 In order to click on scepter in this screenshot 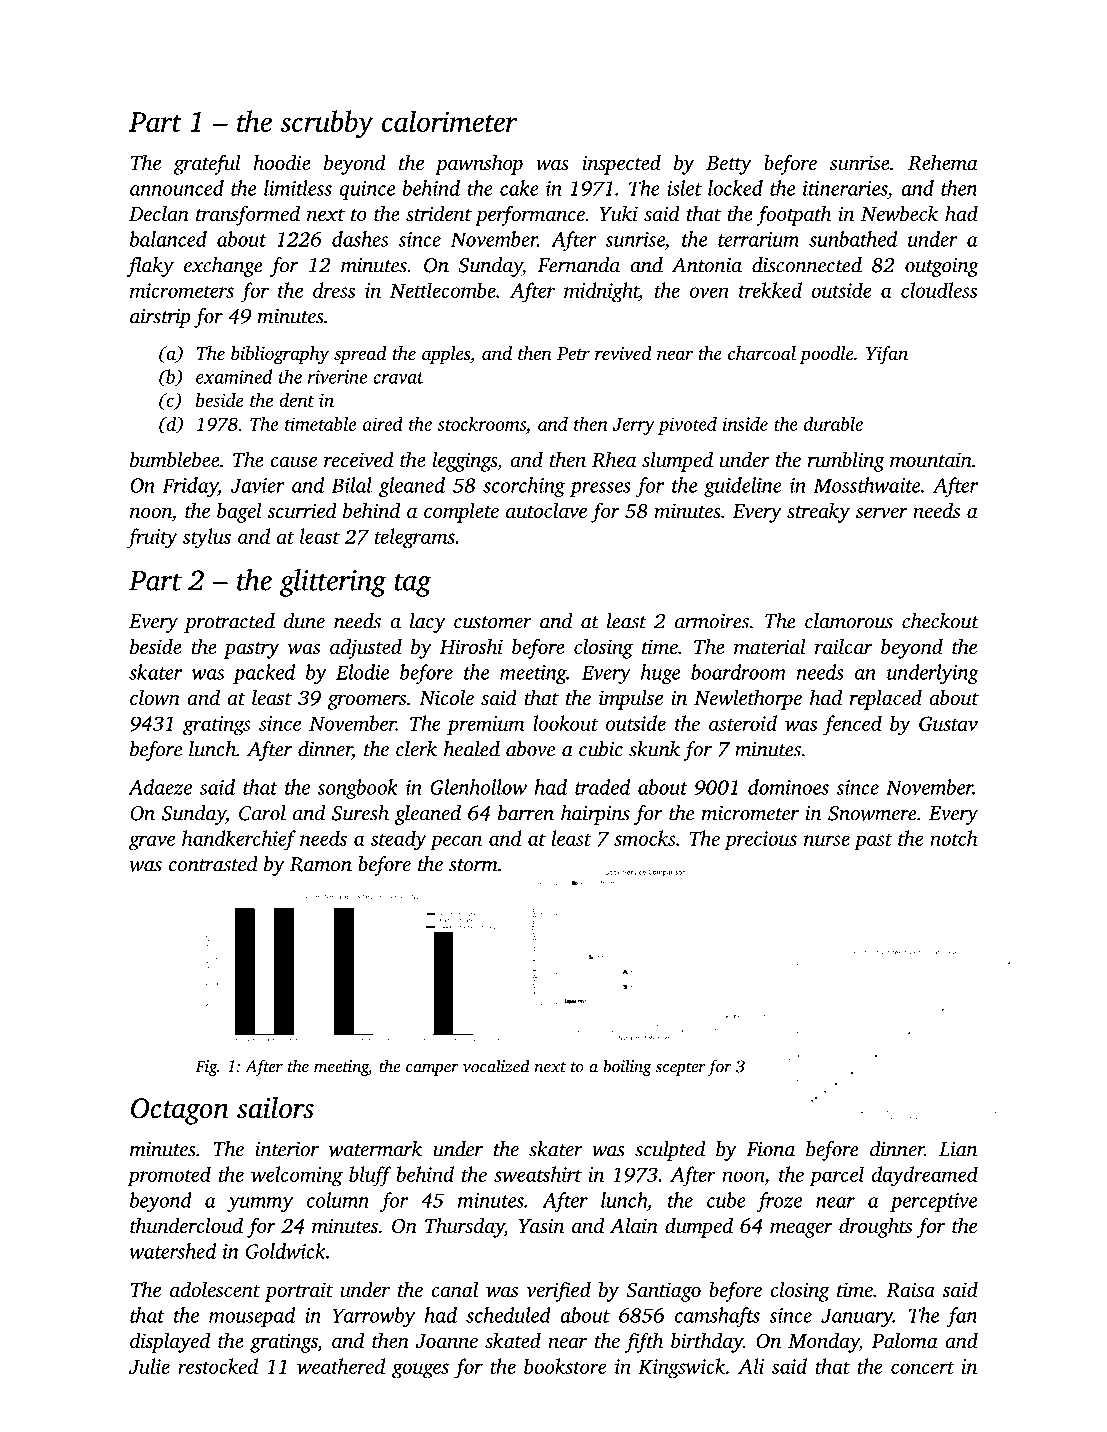, I will do `click(681, 1069)`.
